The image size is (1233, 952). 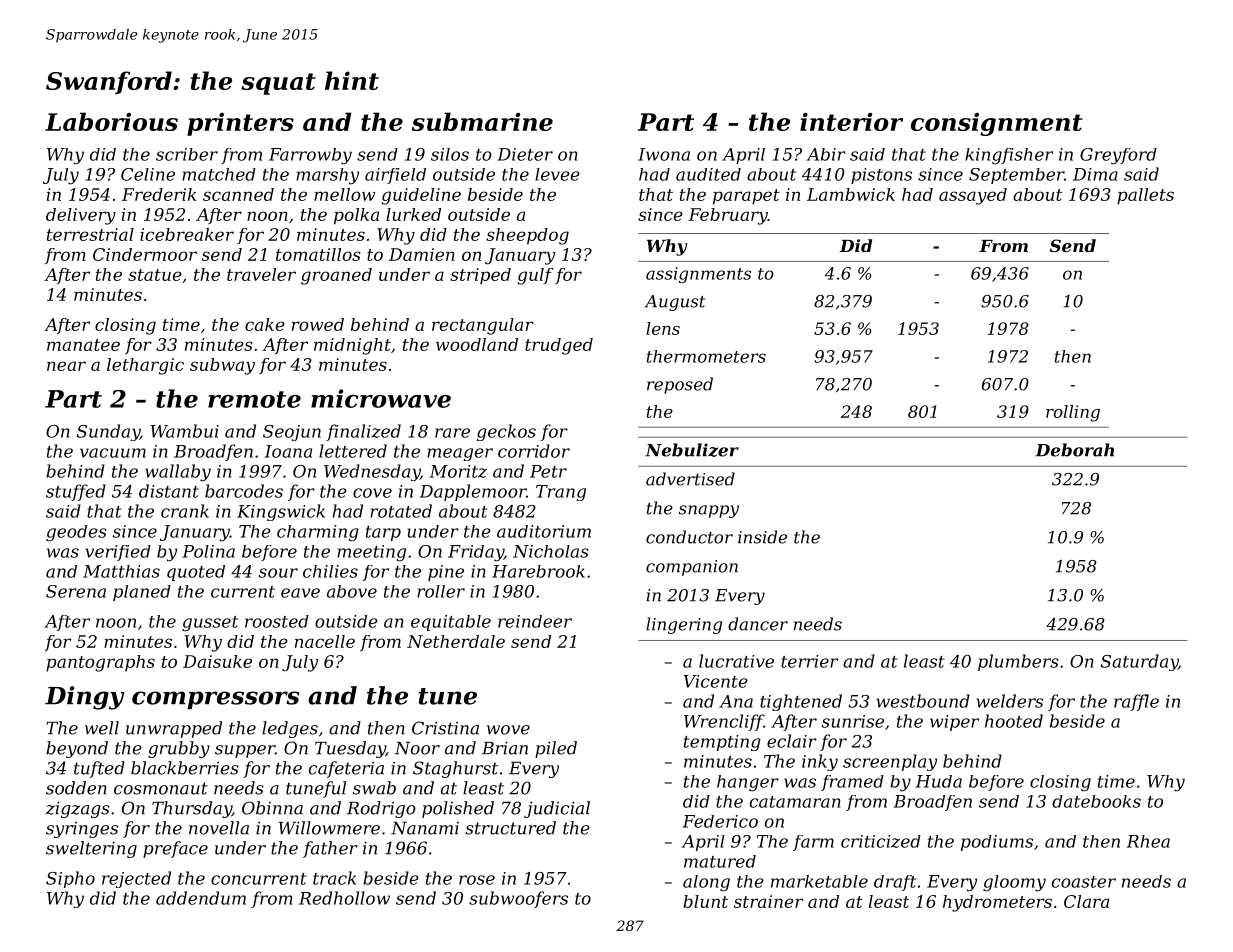 What do you see at coordinates (715, 681) in the screenshot?
I see `Vicente` at bounding box center [715, 681].
